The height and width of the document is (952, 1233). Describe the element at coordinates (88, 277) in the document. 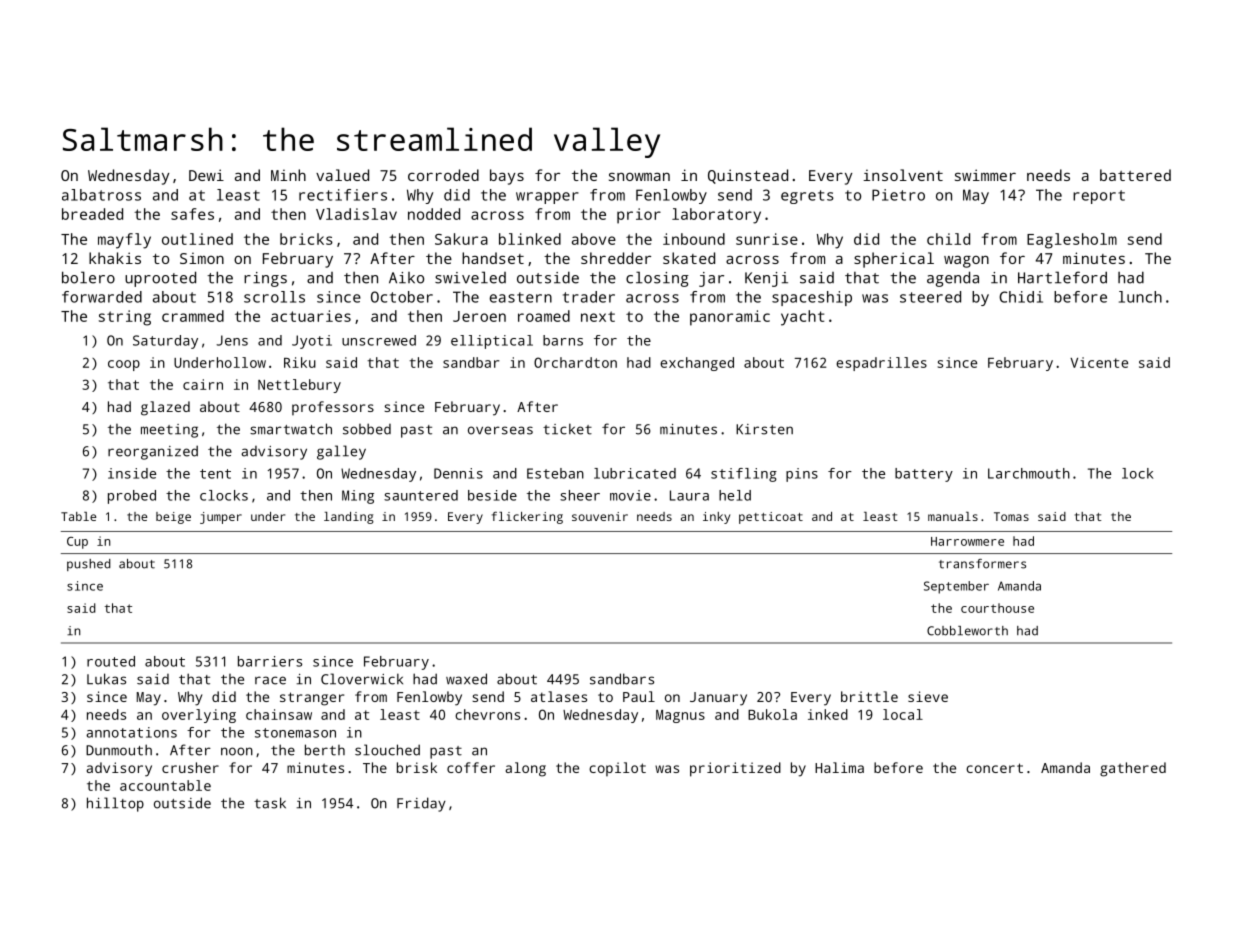

I see `bolero` at that location.
